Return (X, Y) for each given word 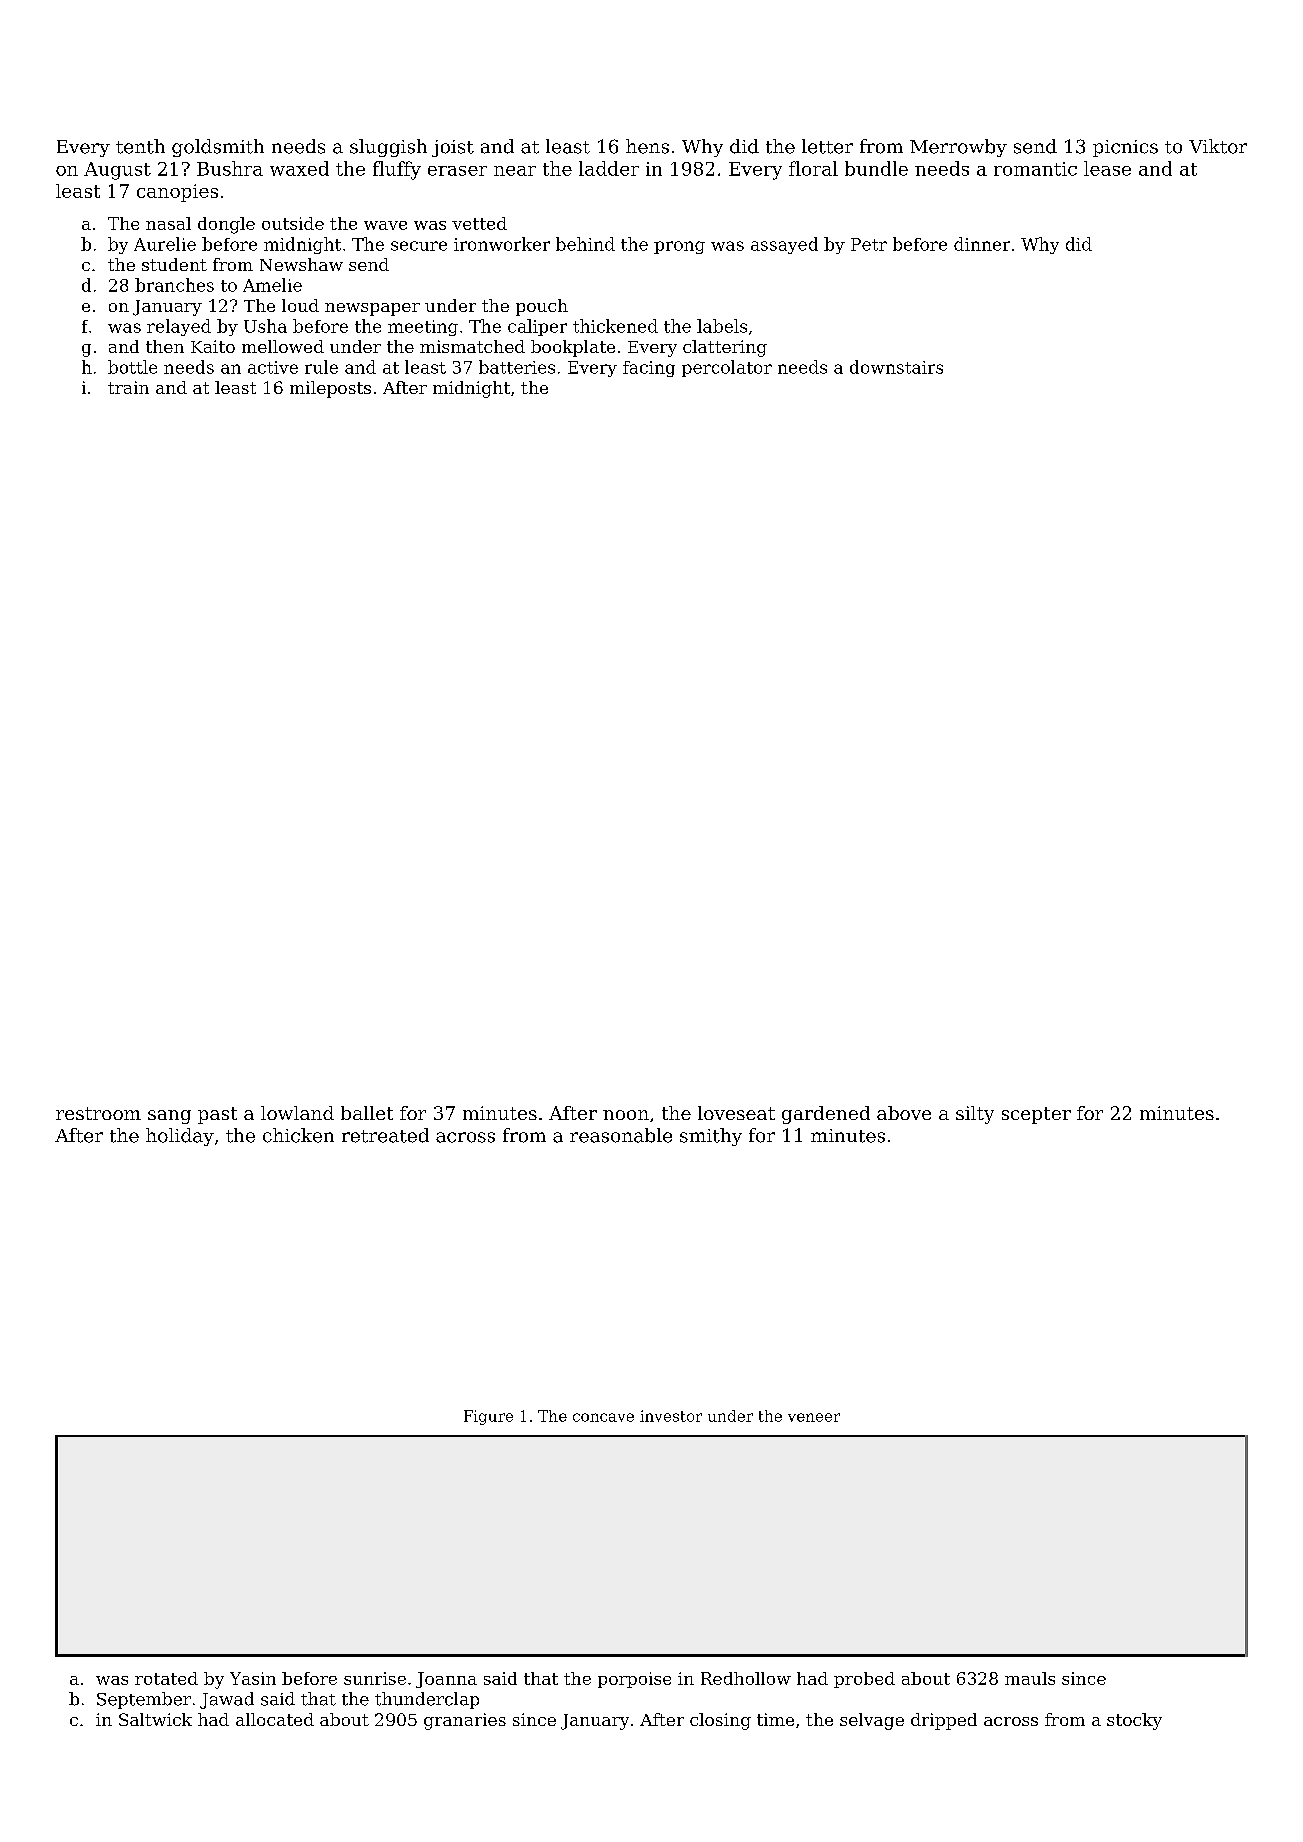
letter (827, 146)
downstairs (896, 367)
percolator (727, 368)
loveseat (736, 1113)
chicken (298, 1135)
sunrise (375, 1678)
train (128, 387)
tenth (140, 146)
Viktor (1218, 146)
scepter (1036, 1115)
